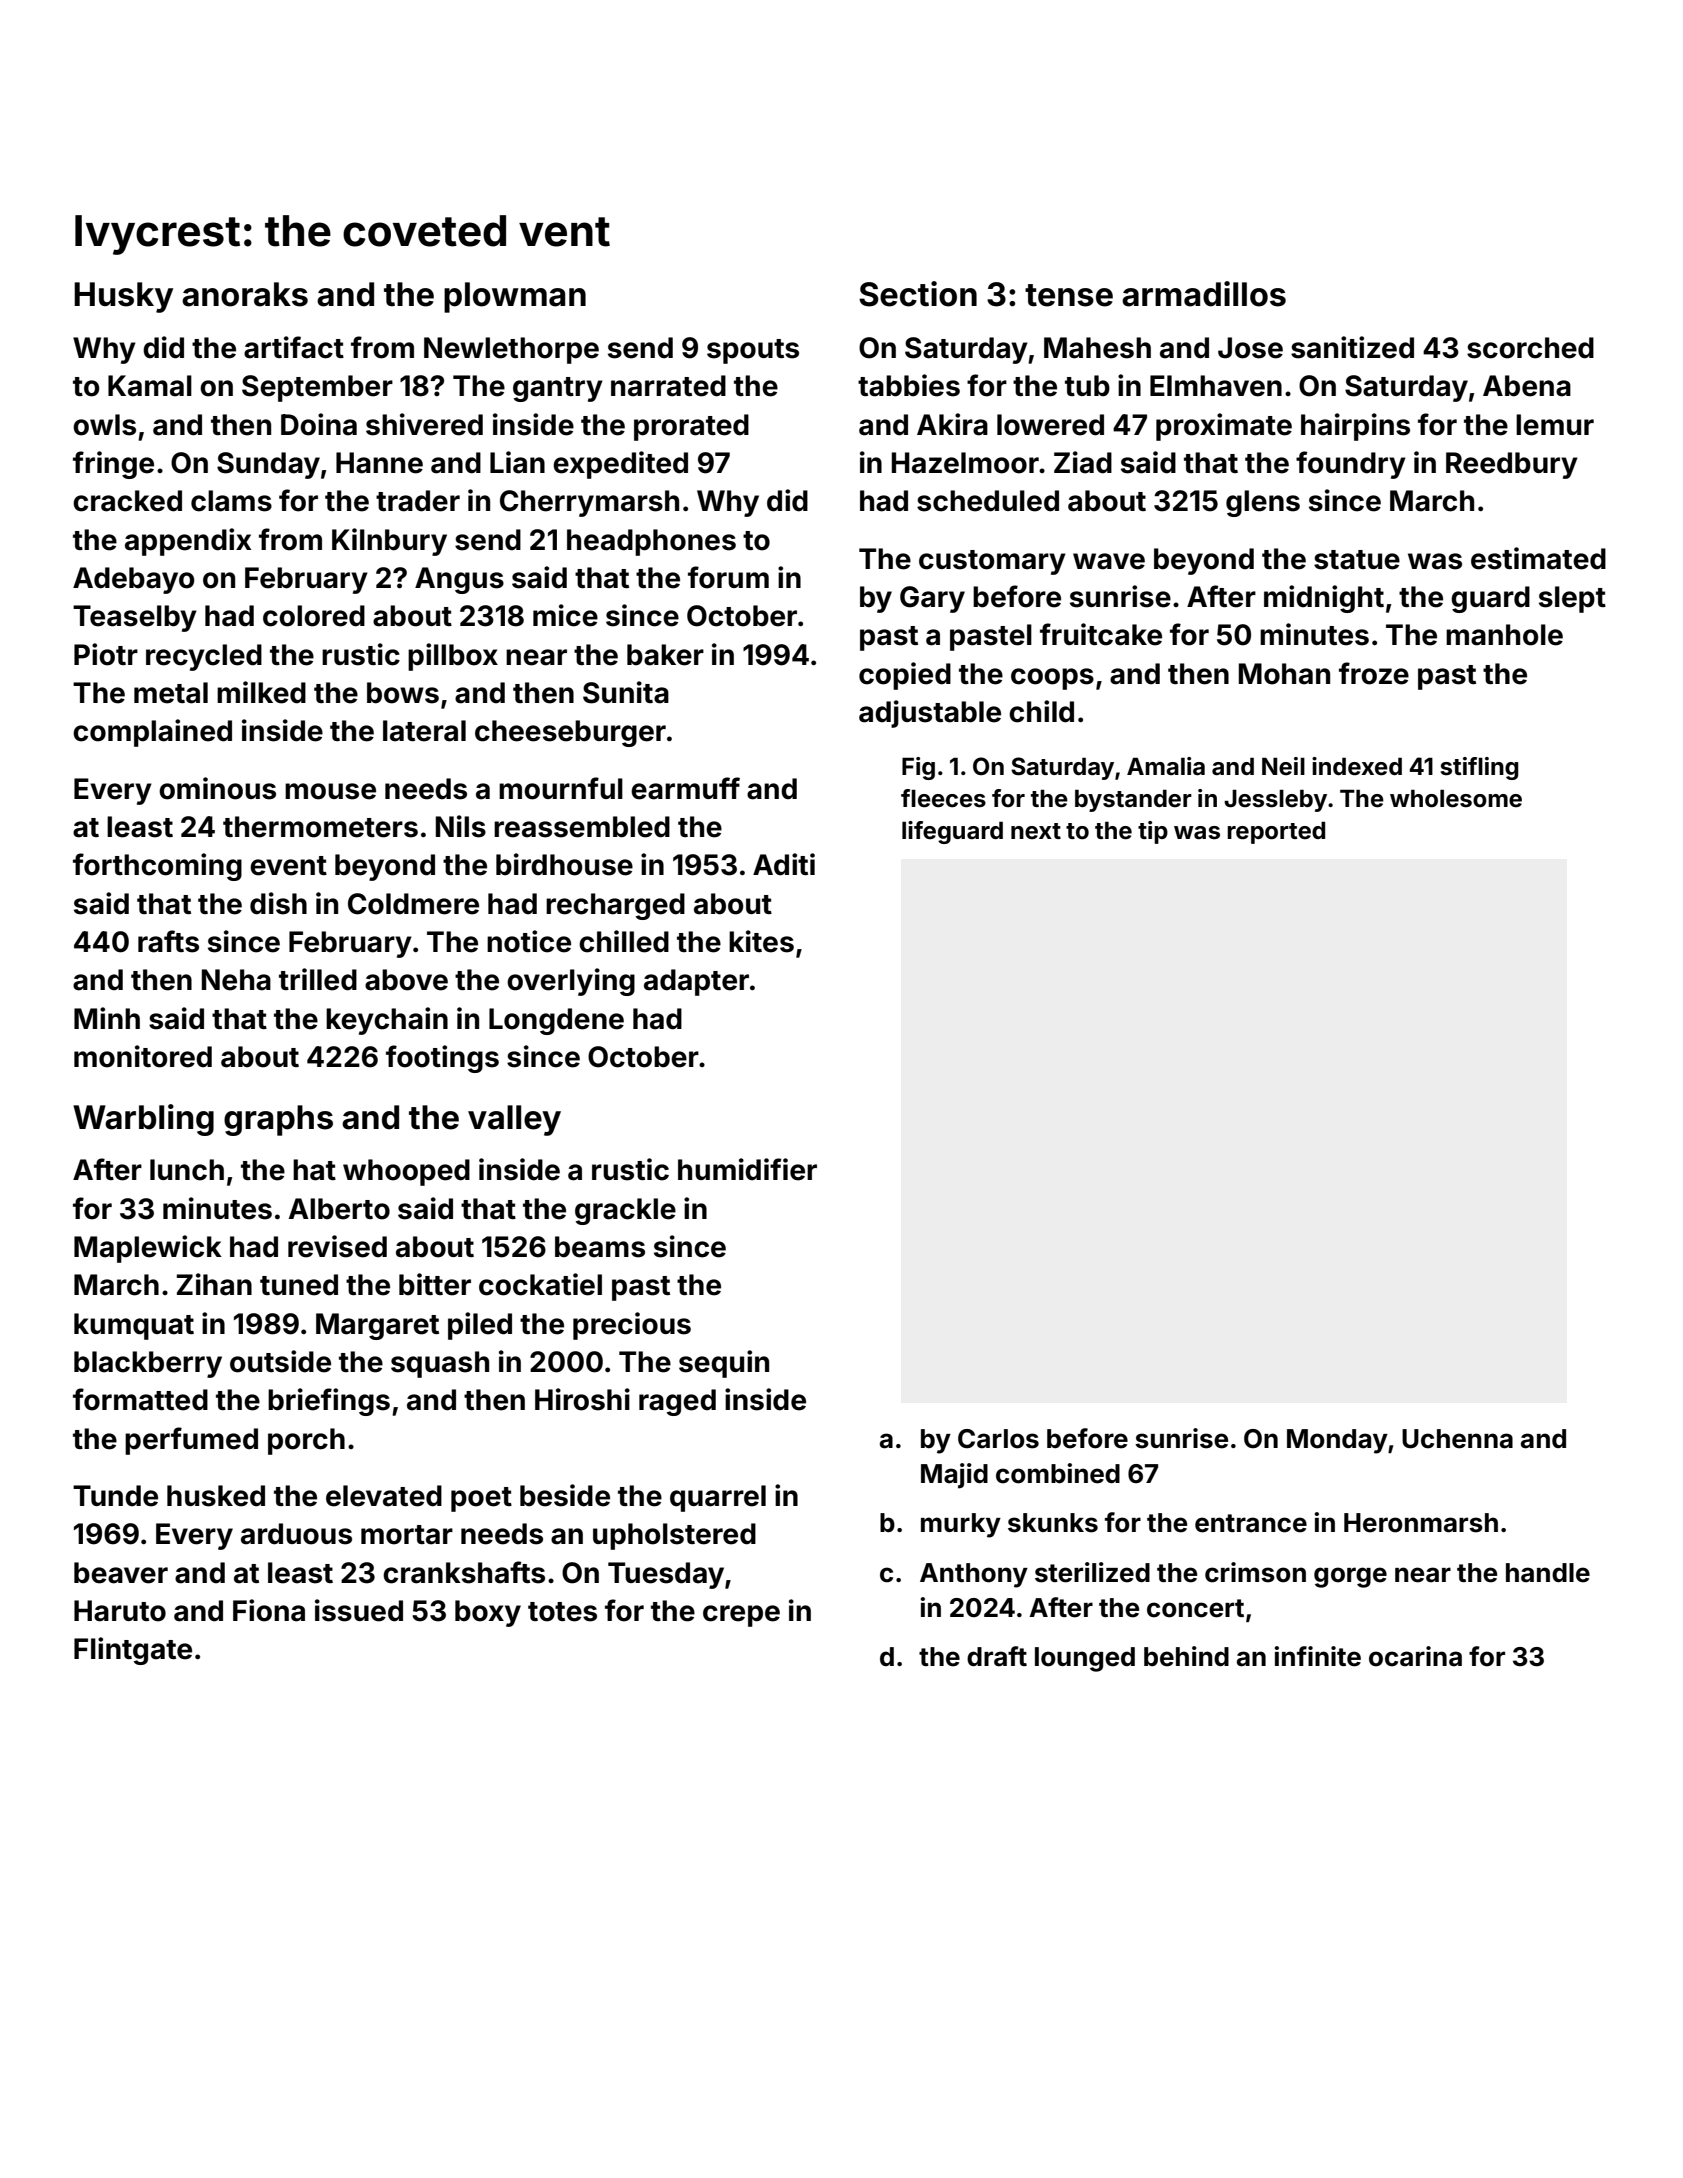 The height and width of the document is (2178, 1683). What do you see at coordinates (1357, 560) in the document?
I see `statue` at bounding box center [1357, 560].
